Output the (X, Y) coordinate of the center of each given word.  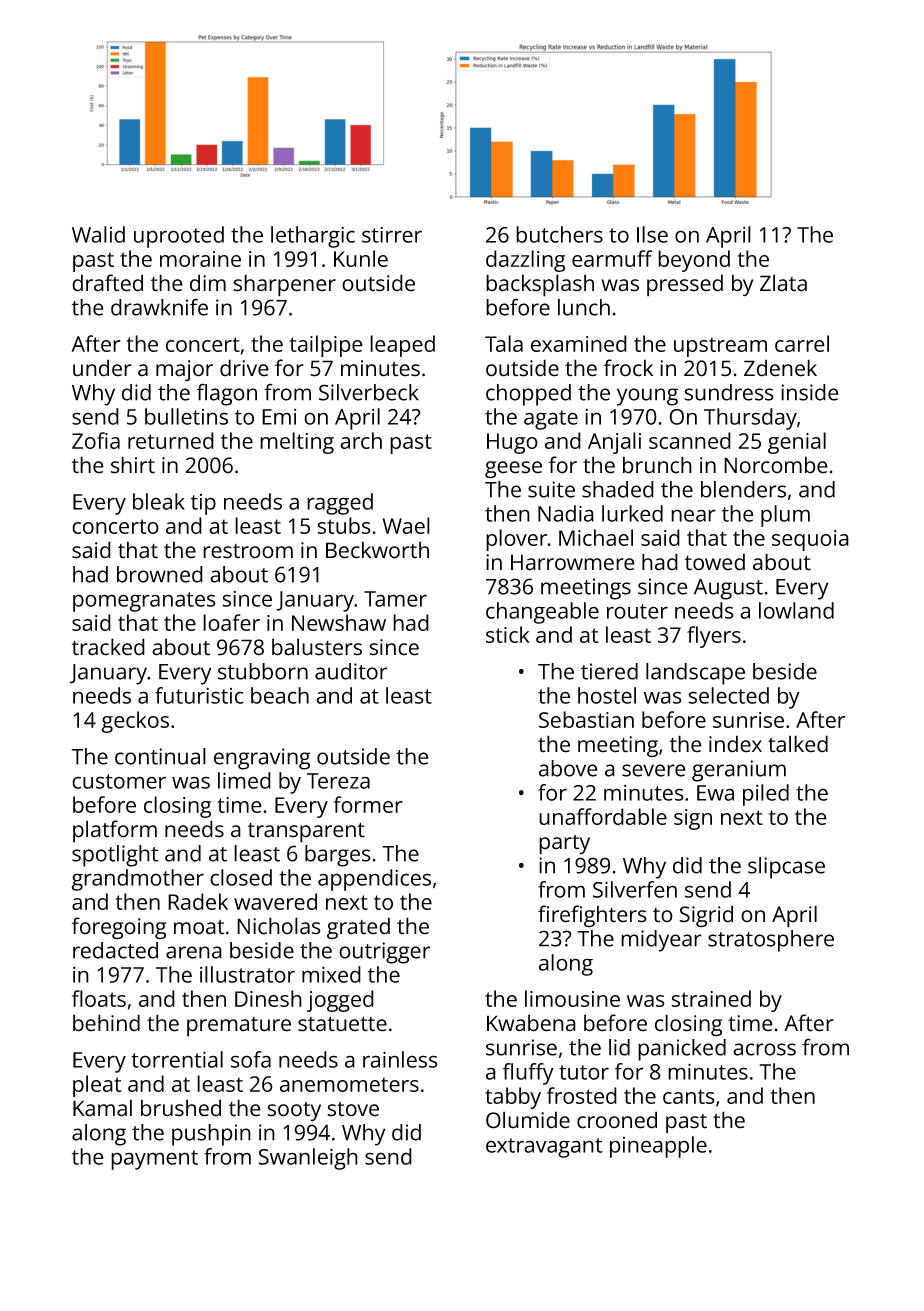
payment (154, 1160)
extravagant (544, 1148)
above (568, 768)
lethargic (313, 237)
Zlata (783, 283)
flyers (714, 637)
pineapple (658, 1147)
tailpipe (326, 346)
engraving (262, 759)
